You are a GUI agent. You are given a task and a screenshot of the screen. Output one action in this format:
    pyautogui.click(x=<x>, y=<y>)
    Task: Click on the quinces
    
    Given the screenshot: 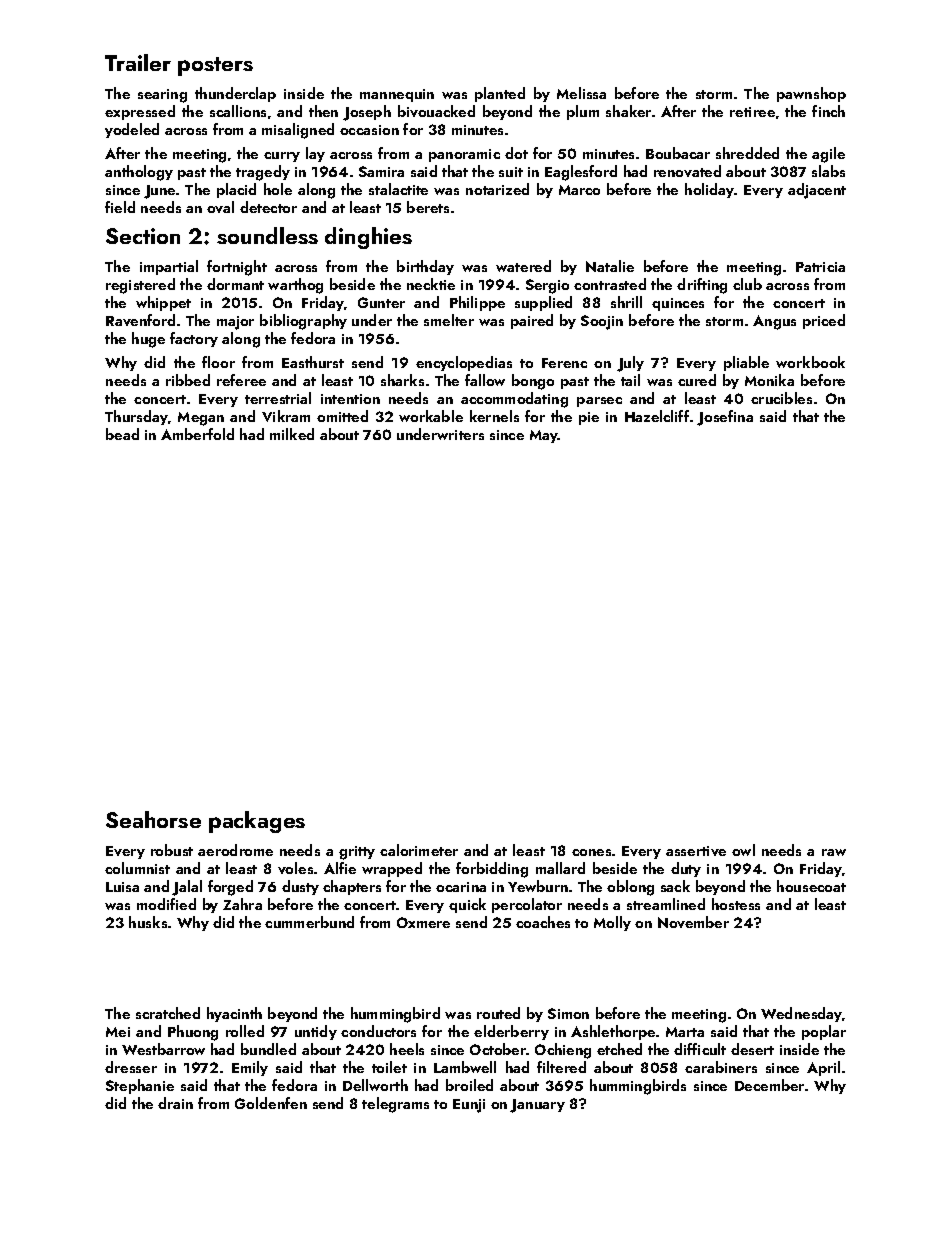 What is the action you would take?
    pyautogui.click(x=678, y=304)
